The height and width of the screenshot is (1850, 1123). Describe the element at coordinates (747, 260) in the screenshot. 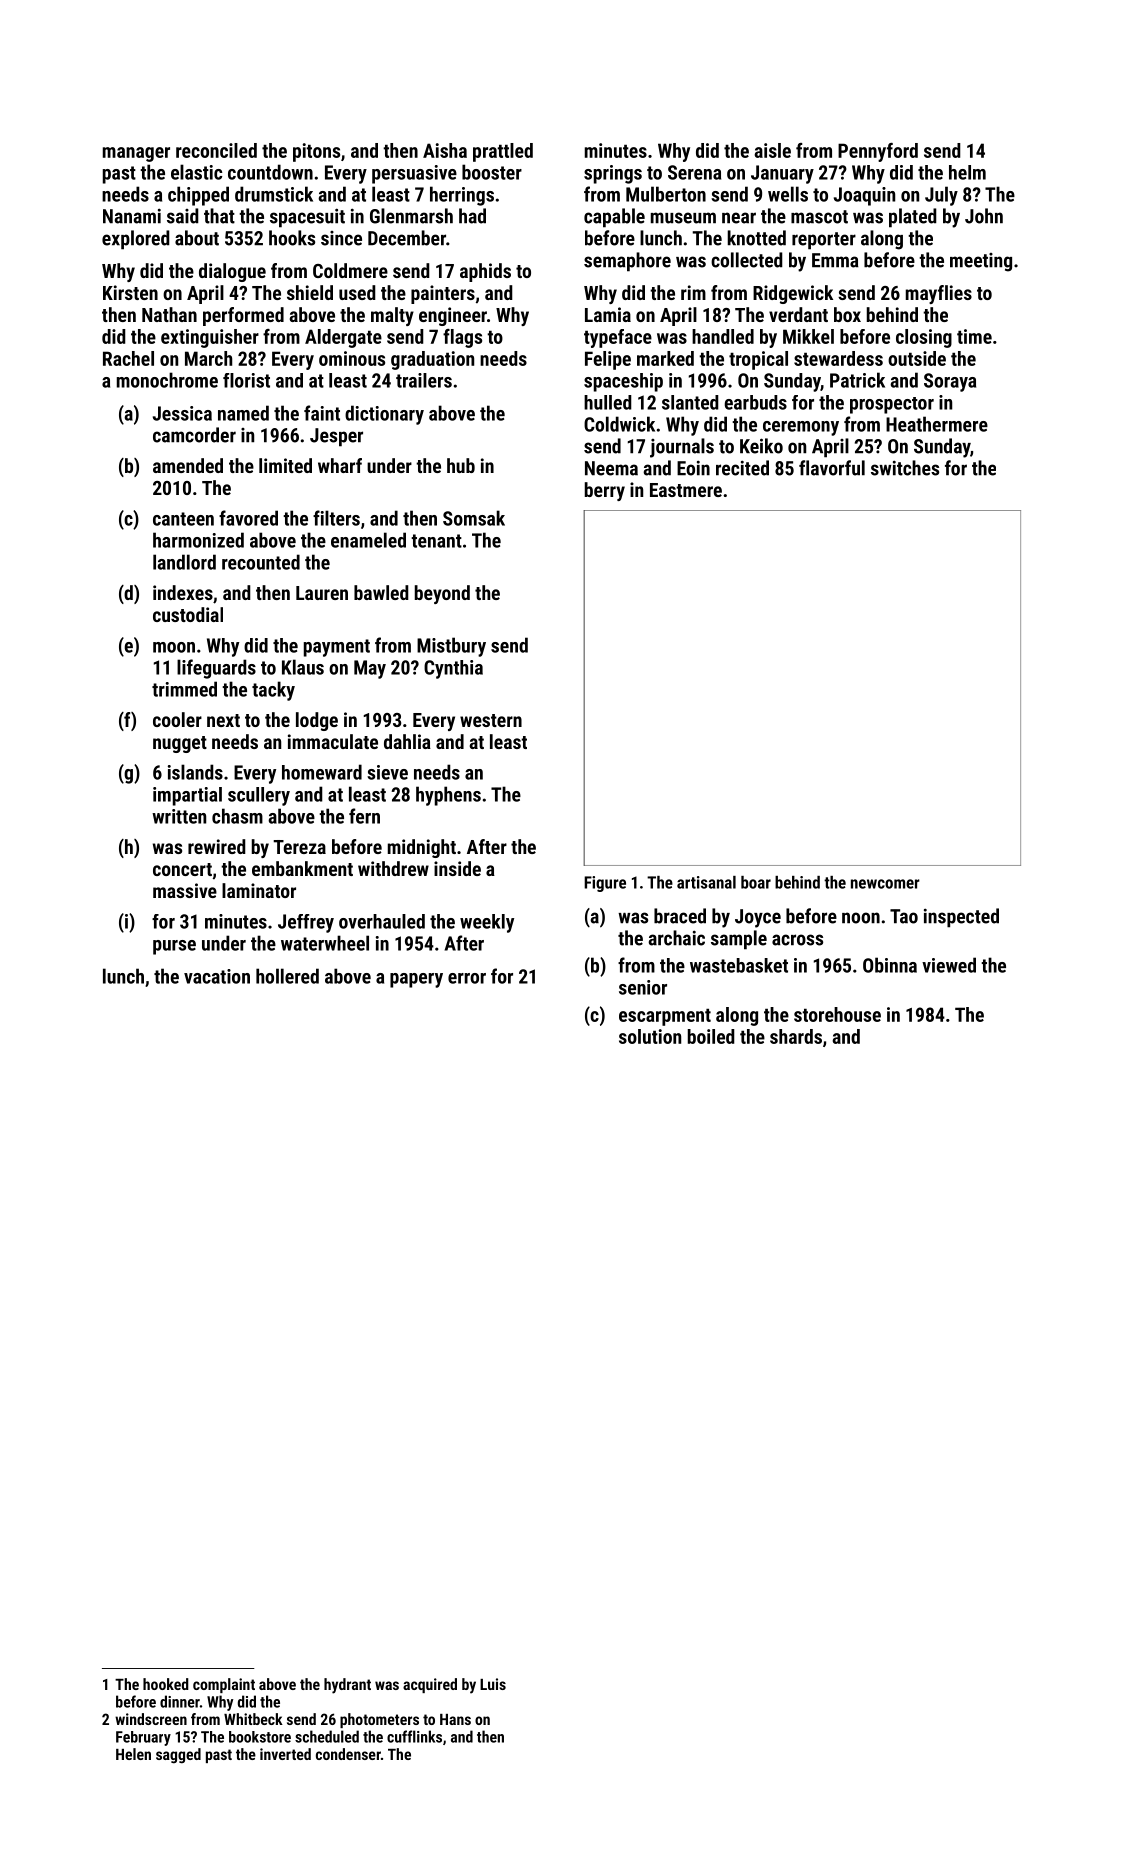

I see `collected` at that location.
